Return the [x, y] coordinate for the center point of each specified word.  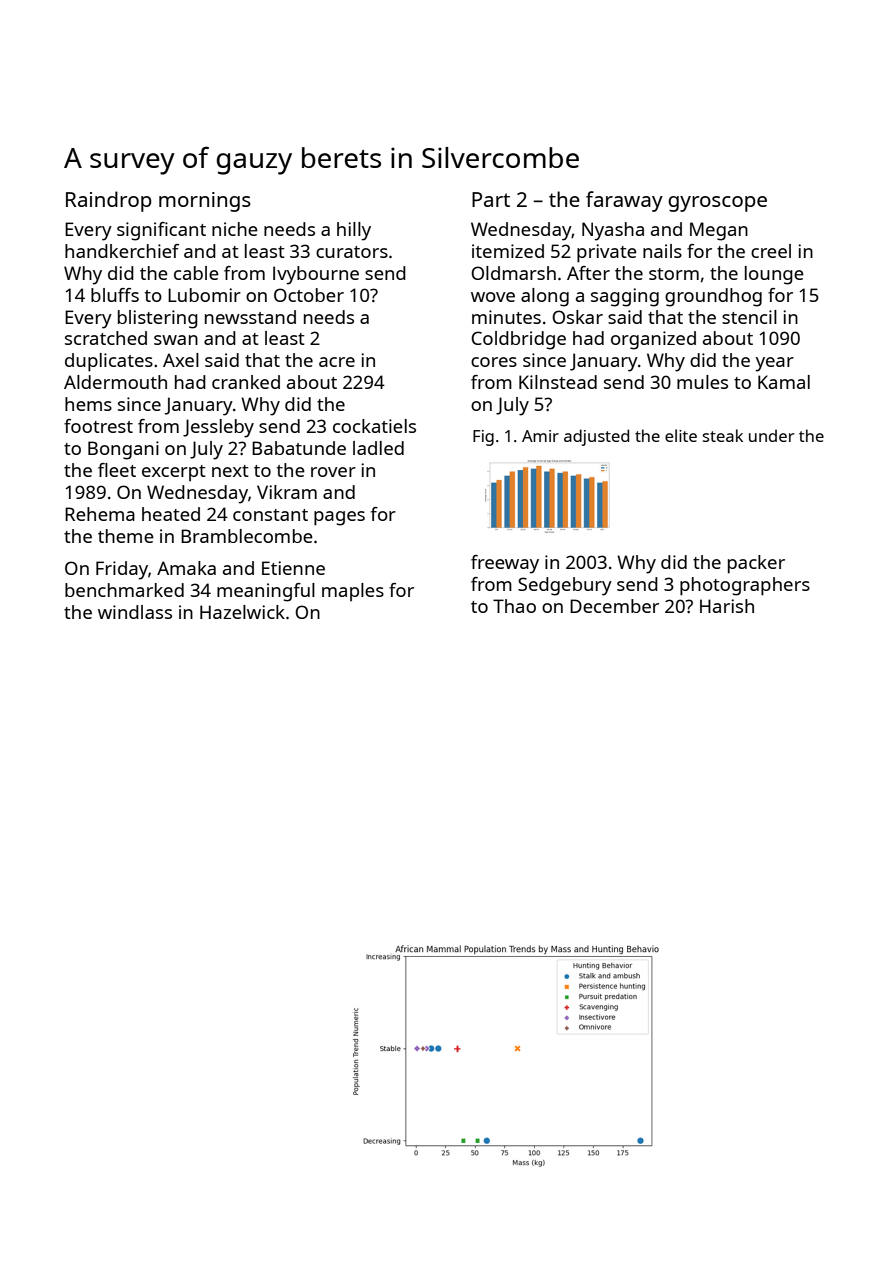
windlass [135, 612]
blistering [158, 319]
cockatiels [374, 426]
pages [339, 518]
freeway [505, 564]
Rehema [100, 514]
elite [681, 435]
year [775, 364]
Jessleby [218, 428]
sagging [625, 297]
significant [161, 231]
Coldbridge [518, 340]
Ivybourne [316, 275]
